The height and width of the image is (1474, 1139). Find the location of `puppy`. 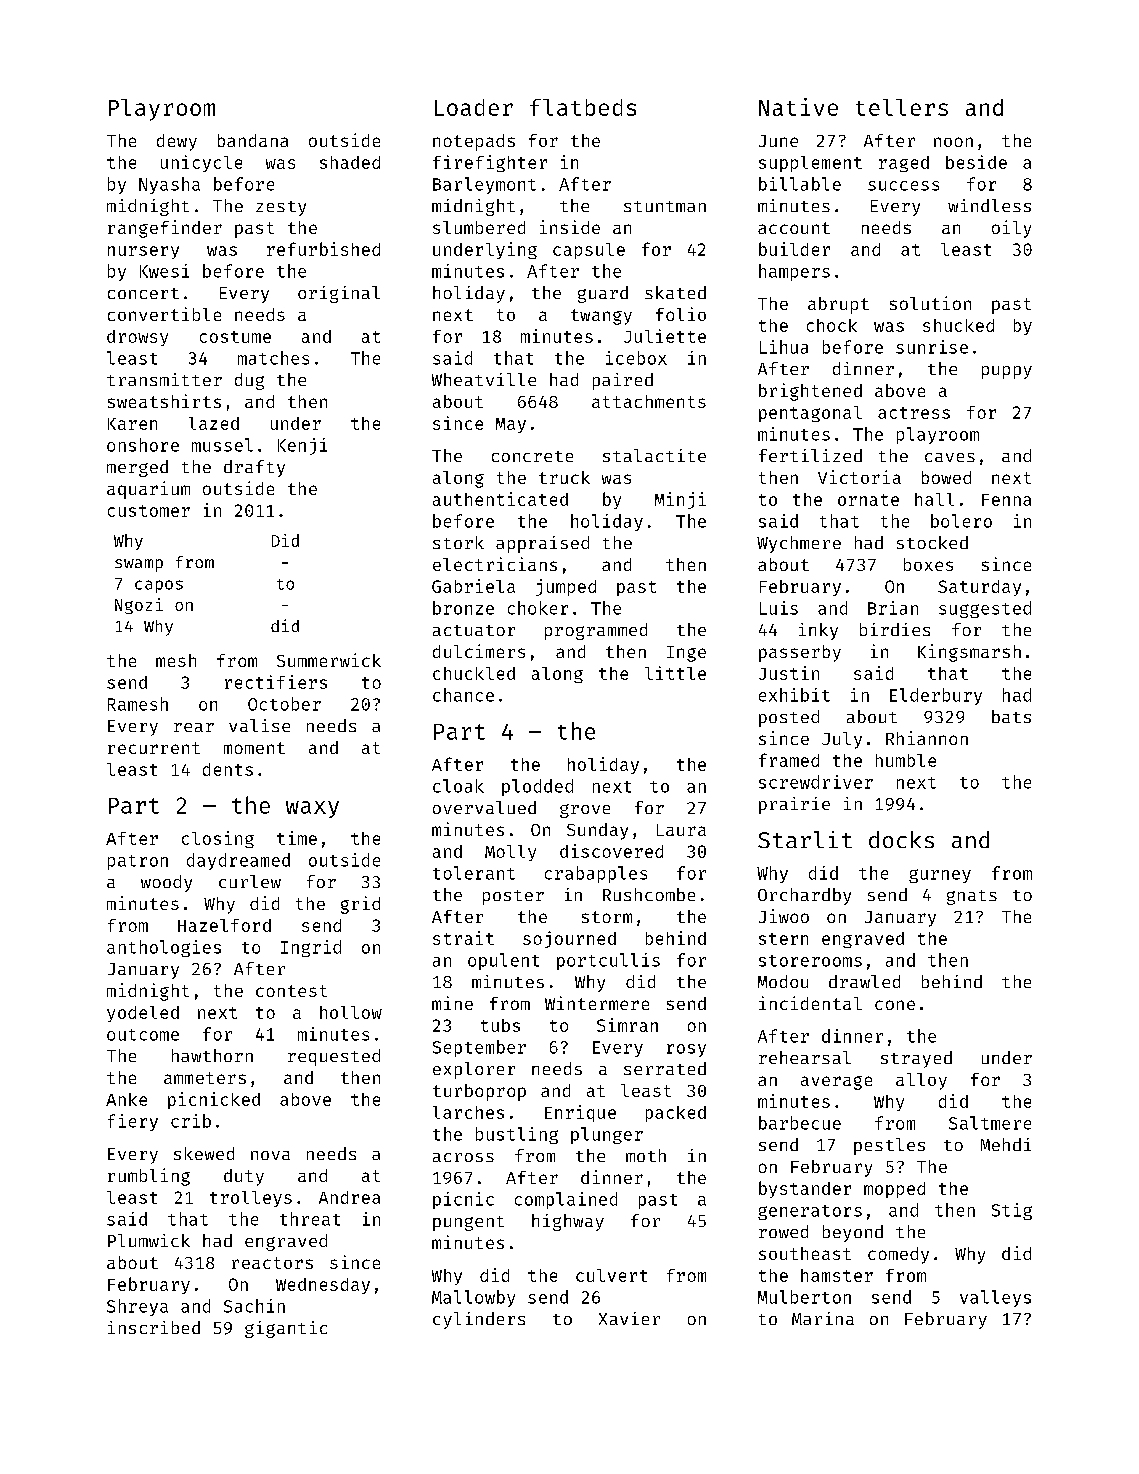

puppy is located at coordinates (1007, 372).
